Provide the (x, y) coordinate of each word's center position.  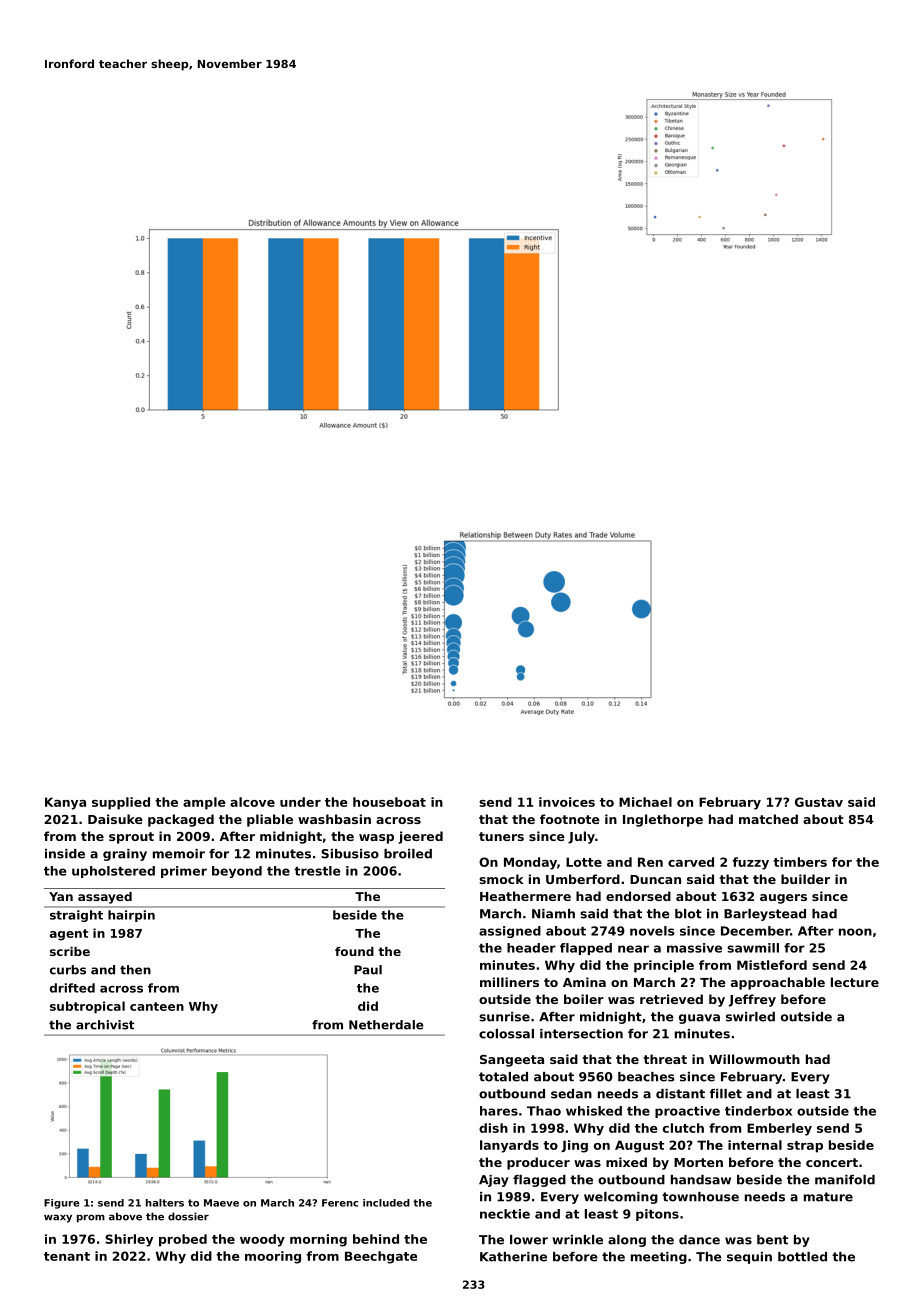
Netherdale (386, 1025)
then (135, 970)
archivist (105, 1025)
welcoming (621, 1198)
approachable (778, 983)
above (125, 1216)
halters (165, 1203)
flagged (539, 1181)
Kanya (65, 803)
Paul (368, 970)
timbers (800, 862)
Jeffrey (752, 1000)
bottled (802, 1257)
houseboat (389, 802)
